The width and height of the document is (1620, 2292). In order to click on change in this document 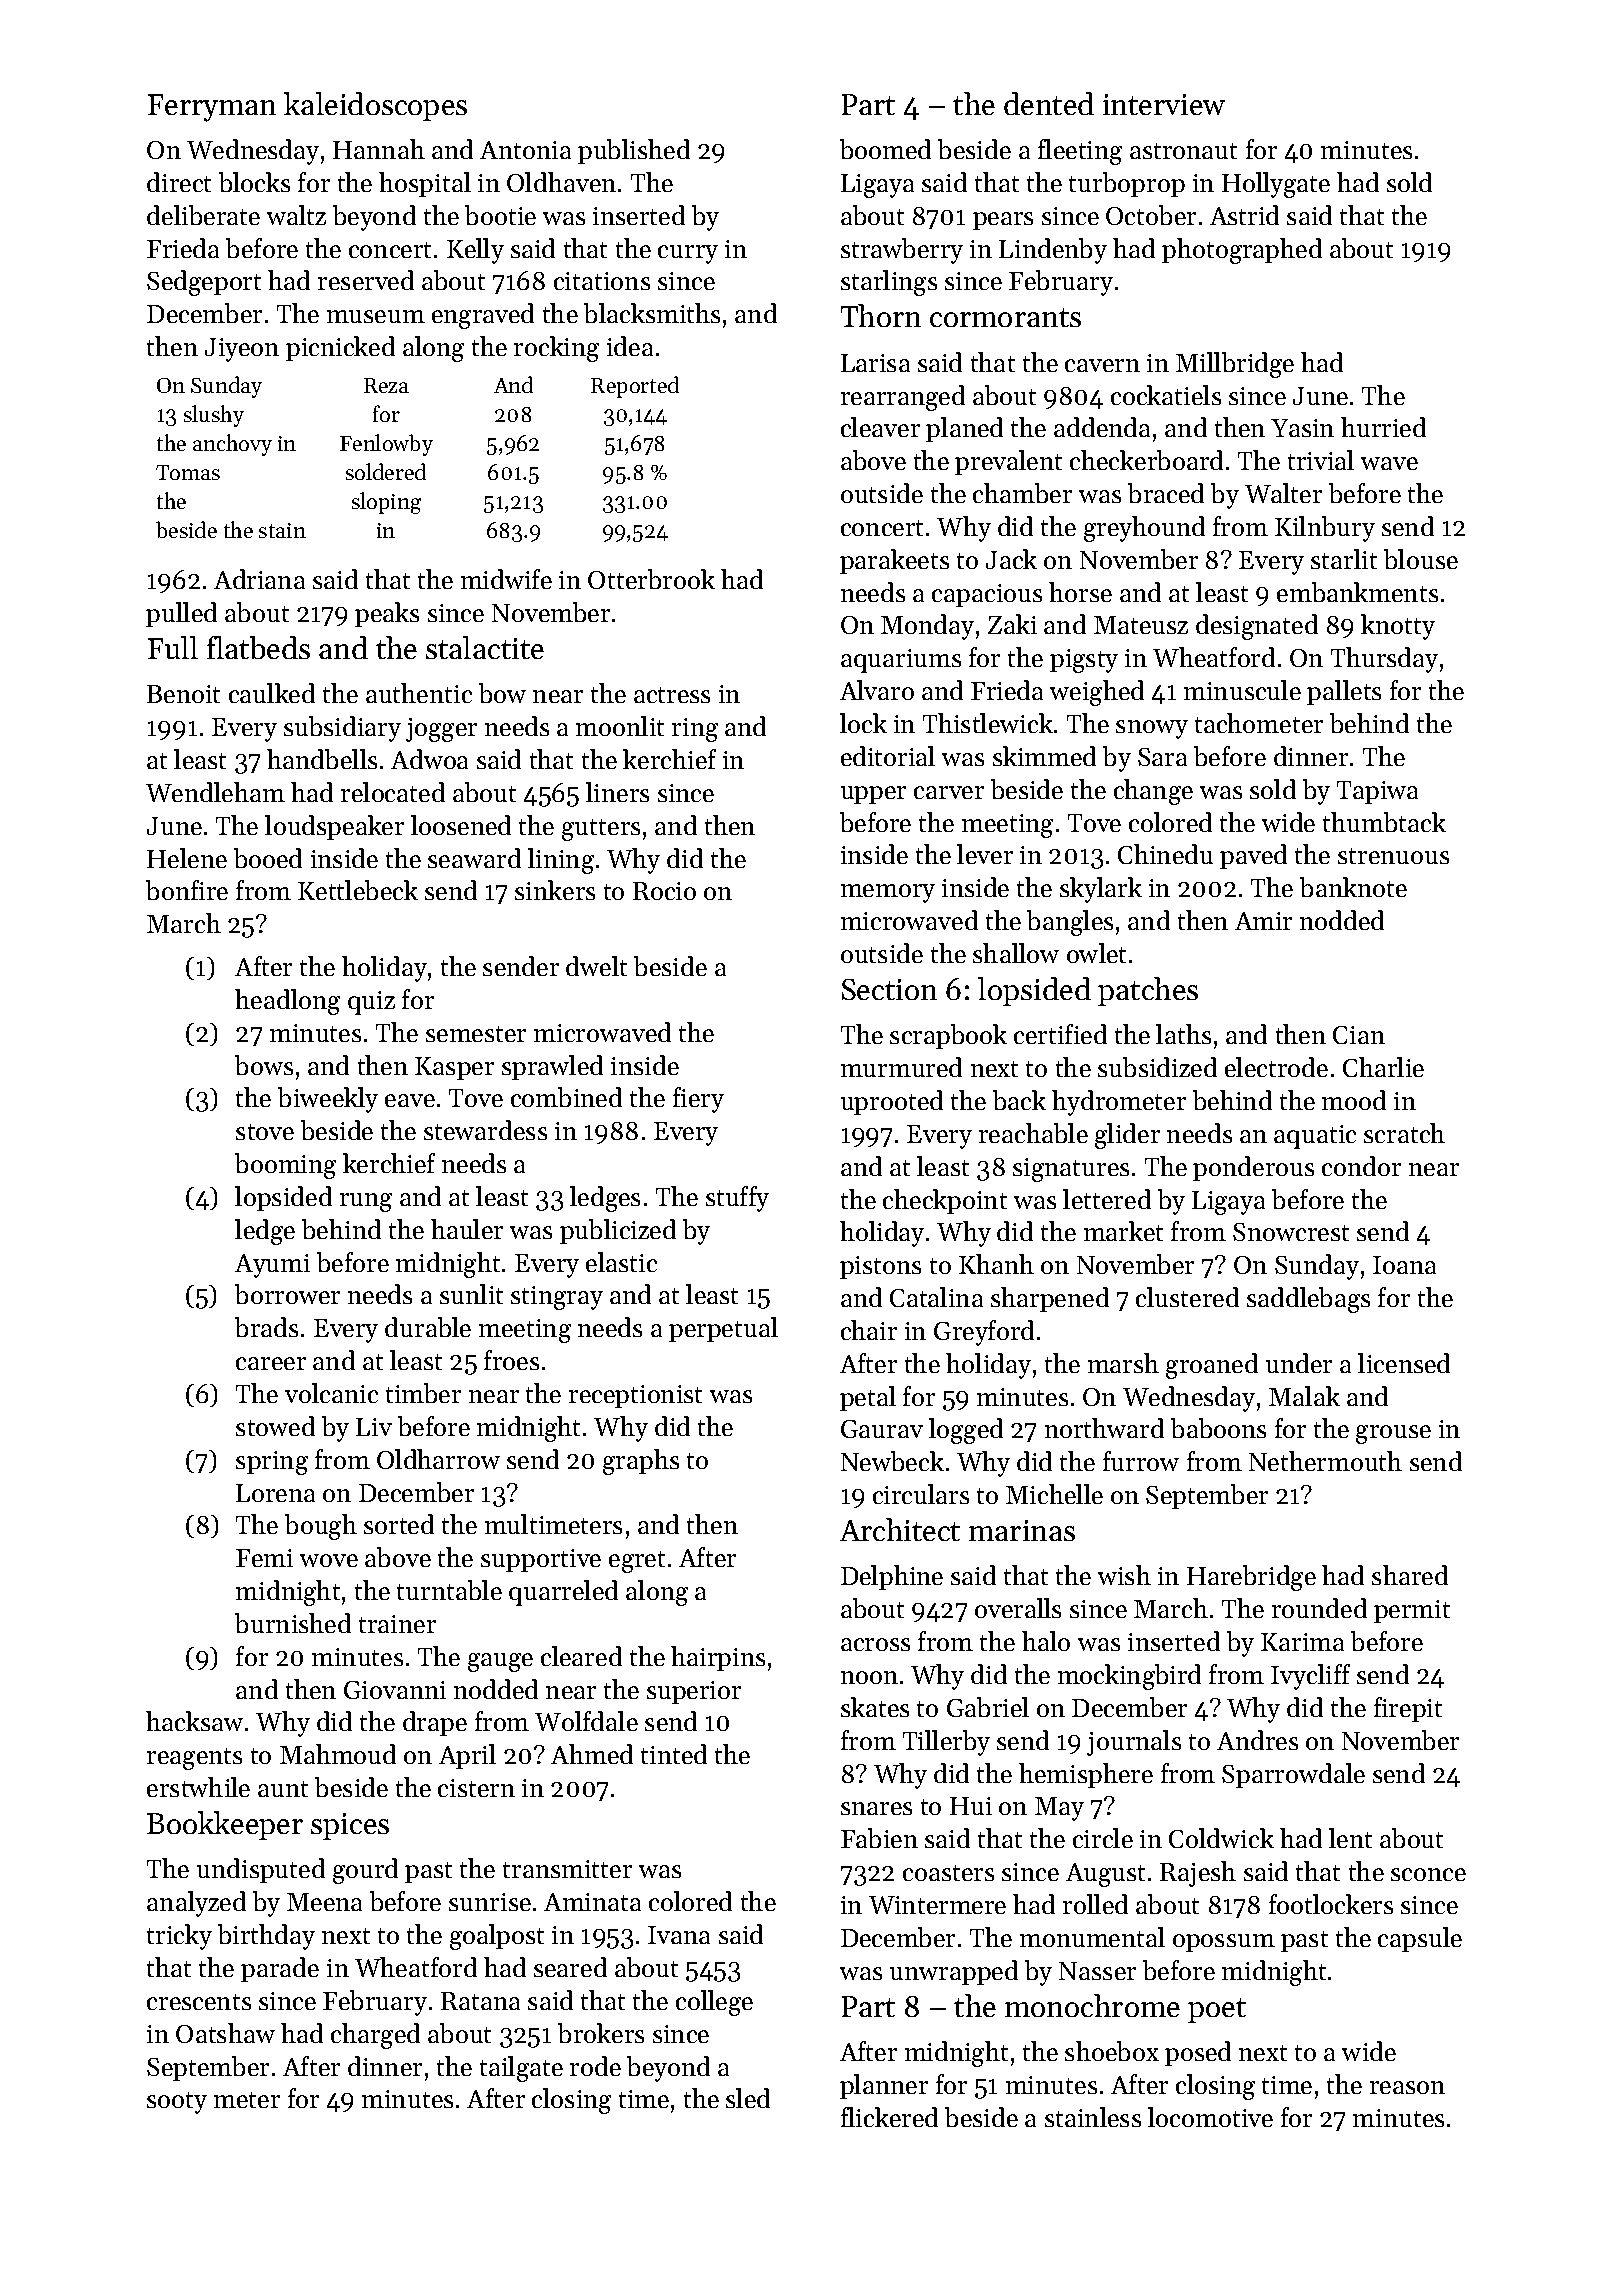, I will do `click(1153, 792)`.
